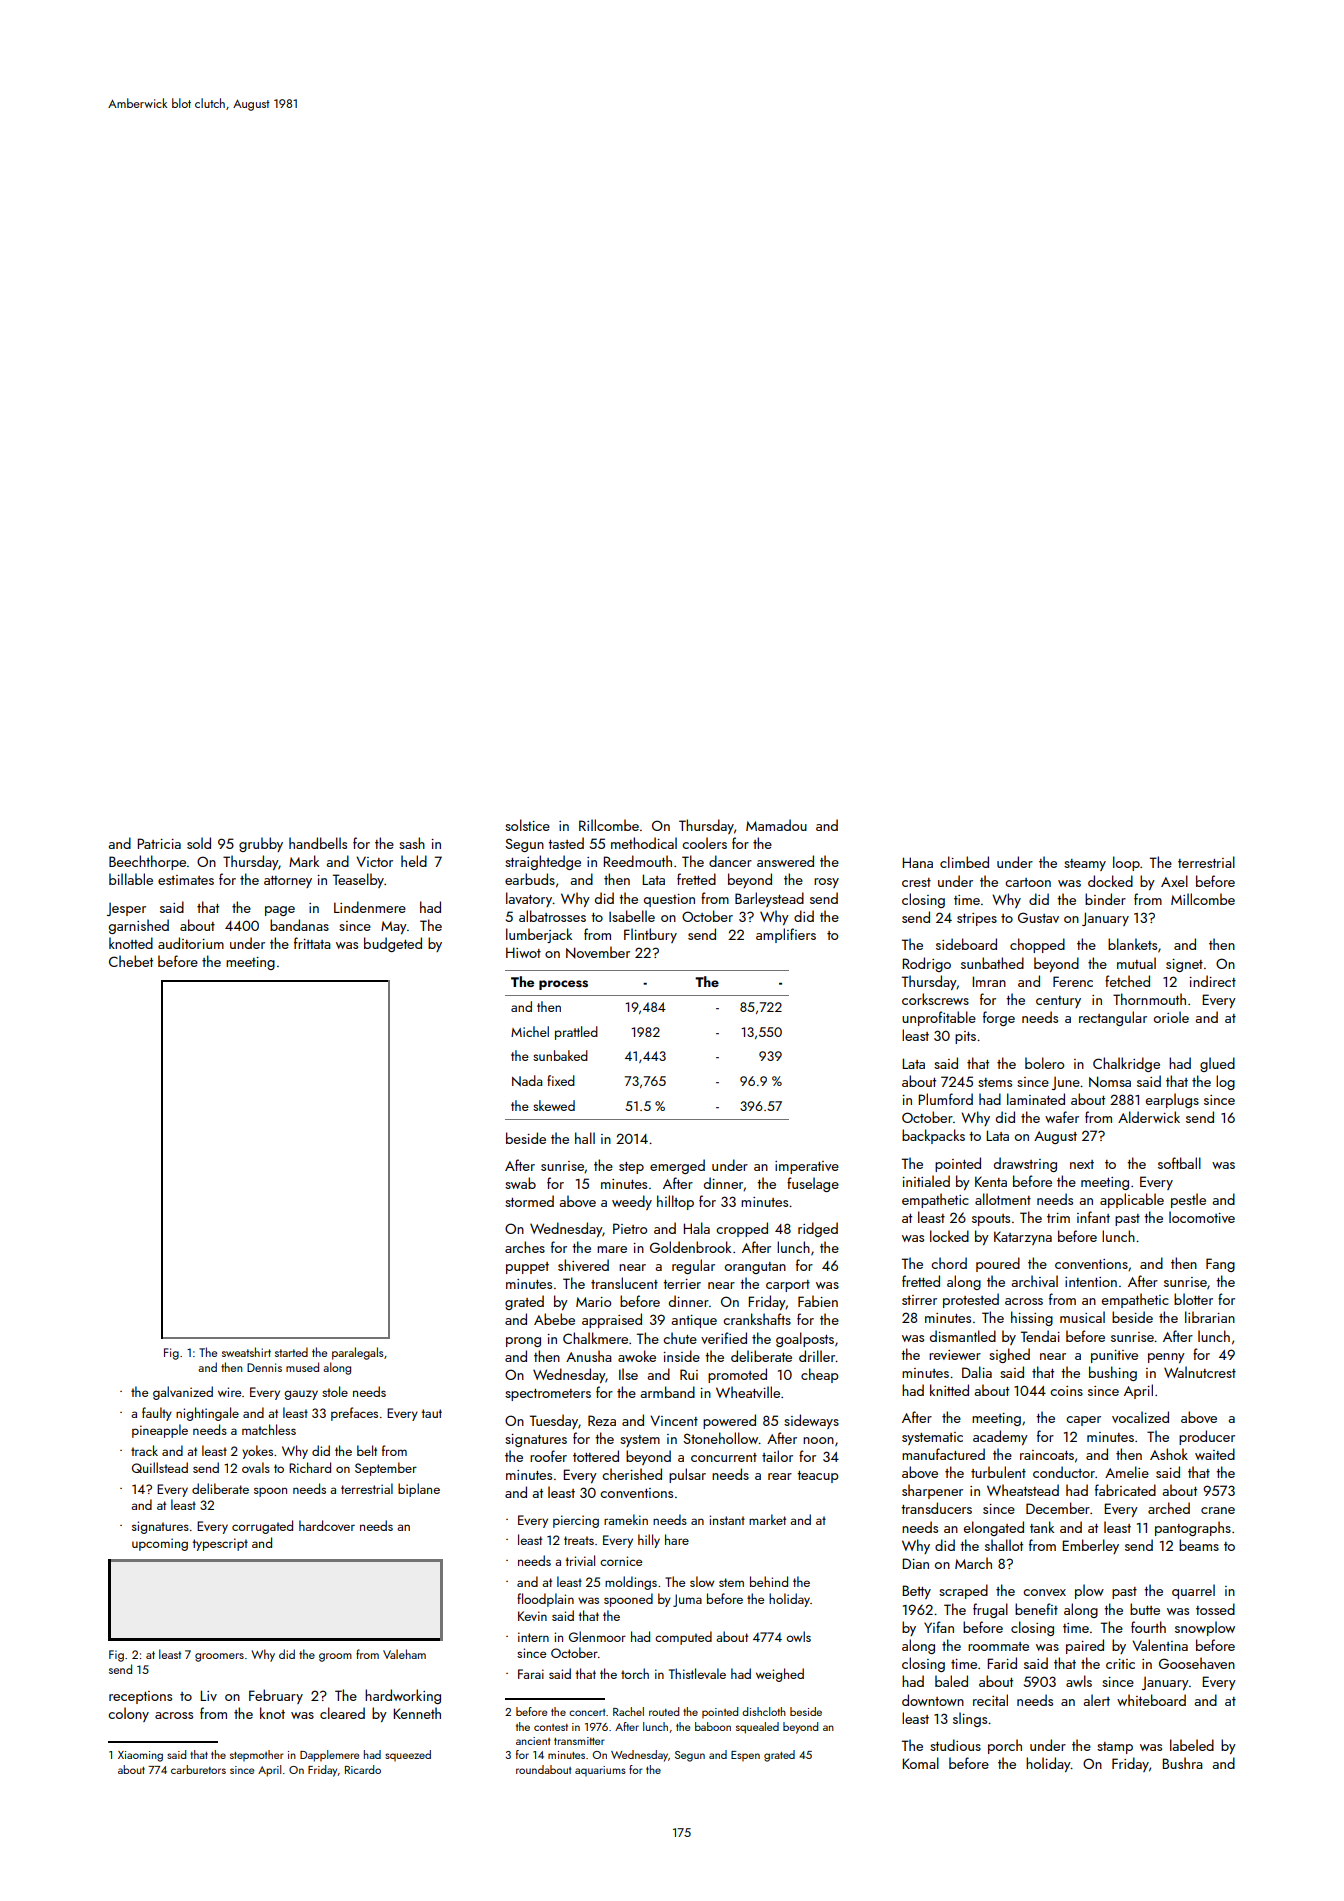  I want to click on beams, so click(1199, 1545).
